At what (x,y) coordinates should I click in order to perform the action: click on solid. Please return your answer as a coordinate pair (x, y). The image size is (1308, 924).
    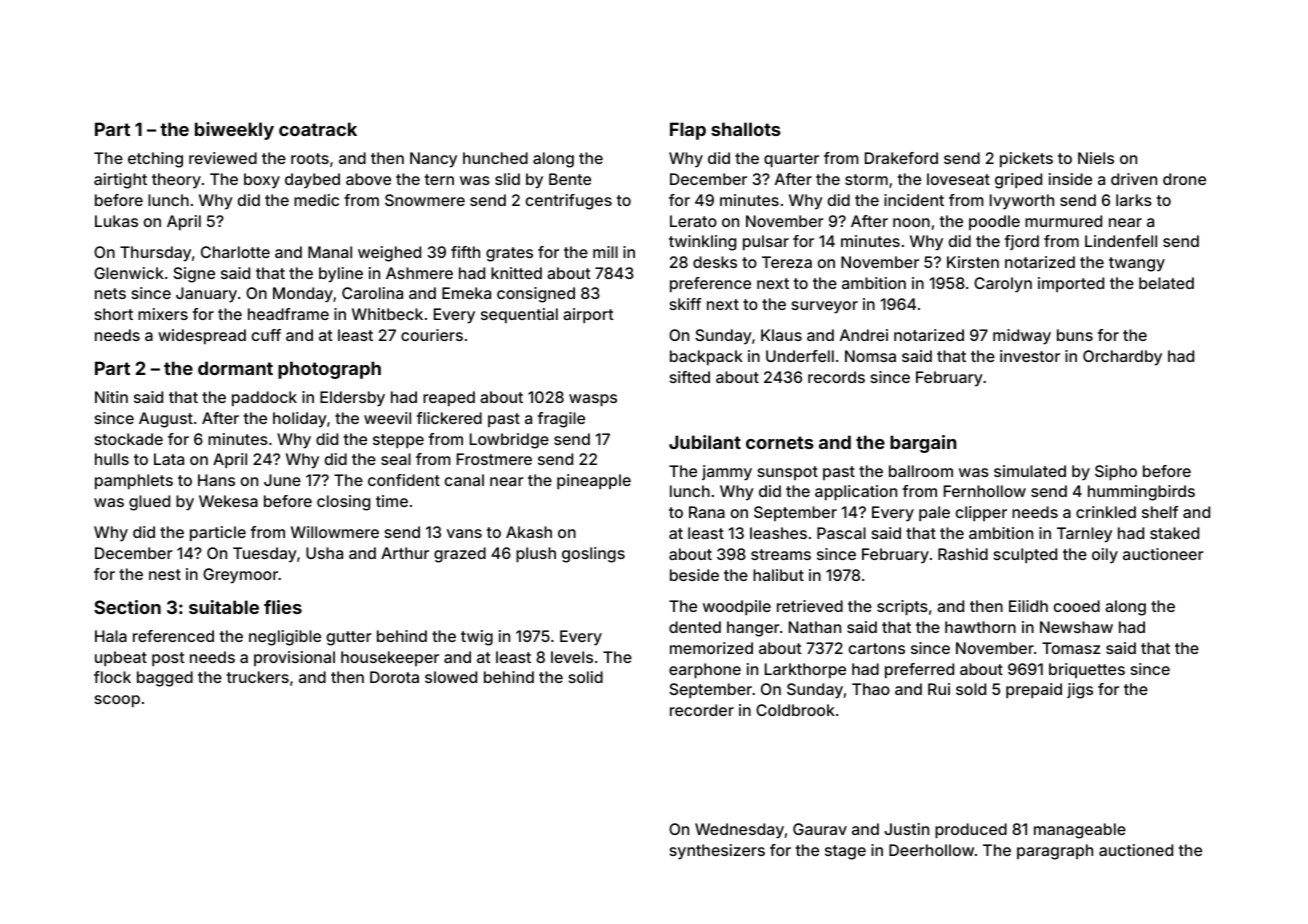
    Looking at the image, I should click on (586, 677).
